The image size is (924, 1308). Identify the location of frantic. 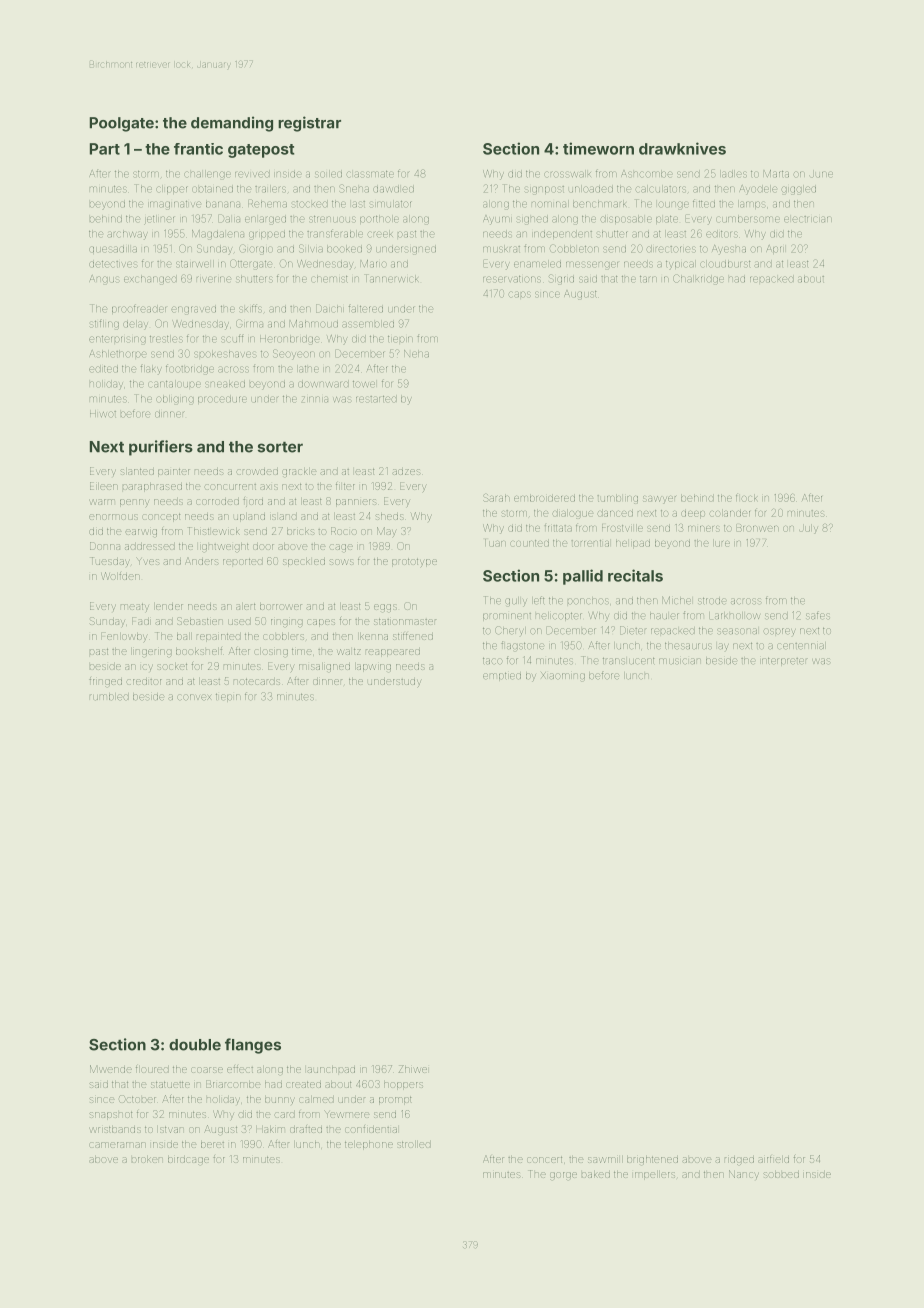
(198, 149).
